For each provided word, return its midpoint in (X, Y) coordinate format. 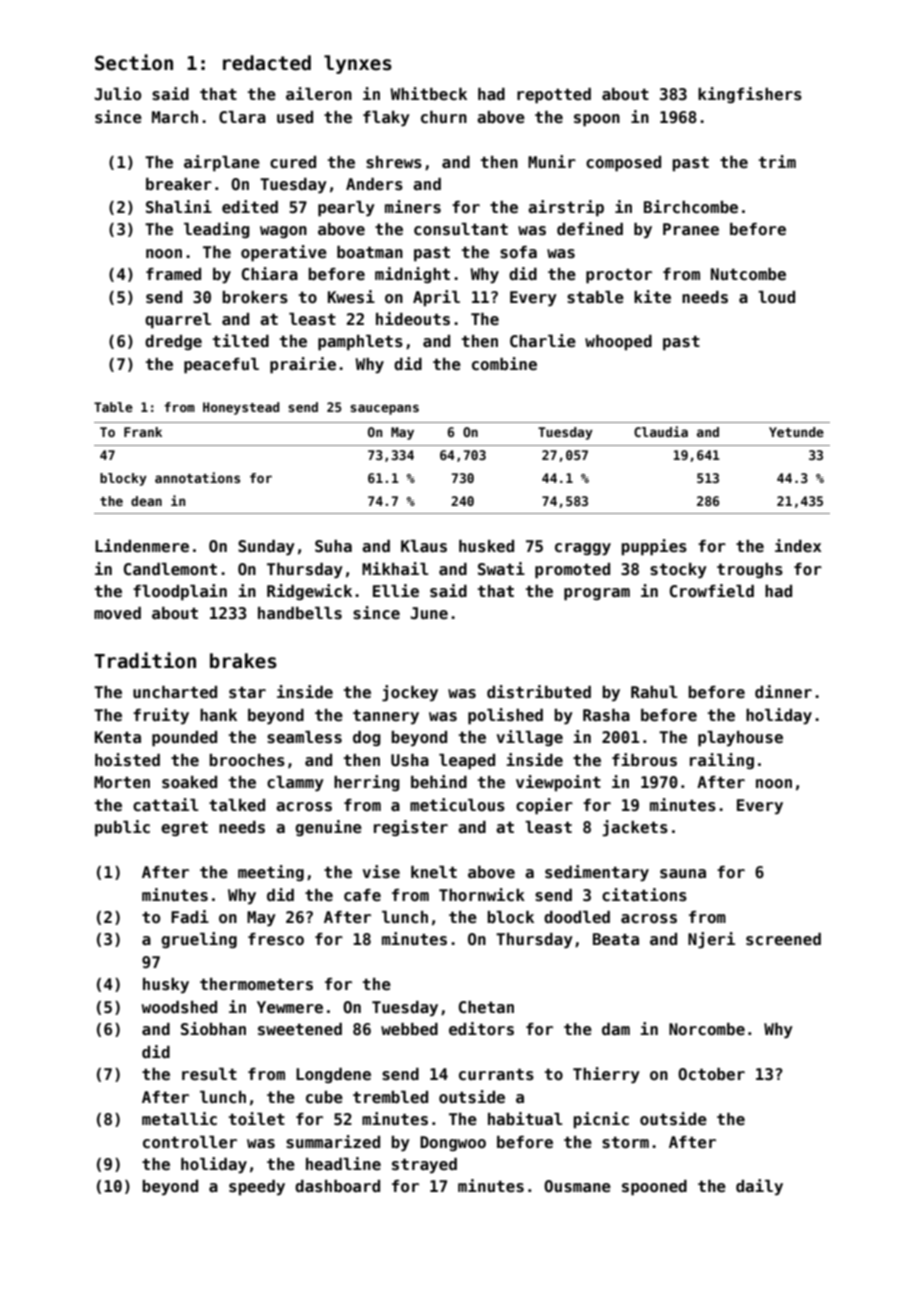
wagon (283, 232)
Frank (143, 432)
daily (759, 1187)
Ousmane (577, 1186)
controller (190, 1142)
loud (776, 297)
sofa (518, 252)
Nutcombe (748, 274)
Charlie (543, 341)
